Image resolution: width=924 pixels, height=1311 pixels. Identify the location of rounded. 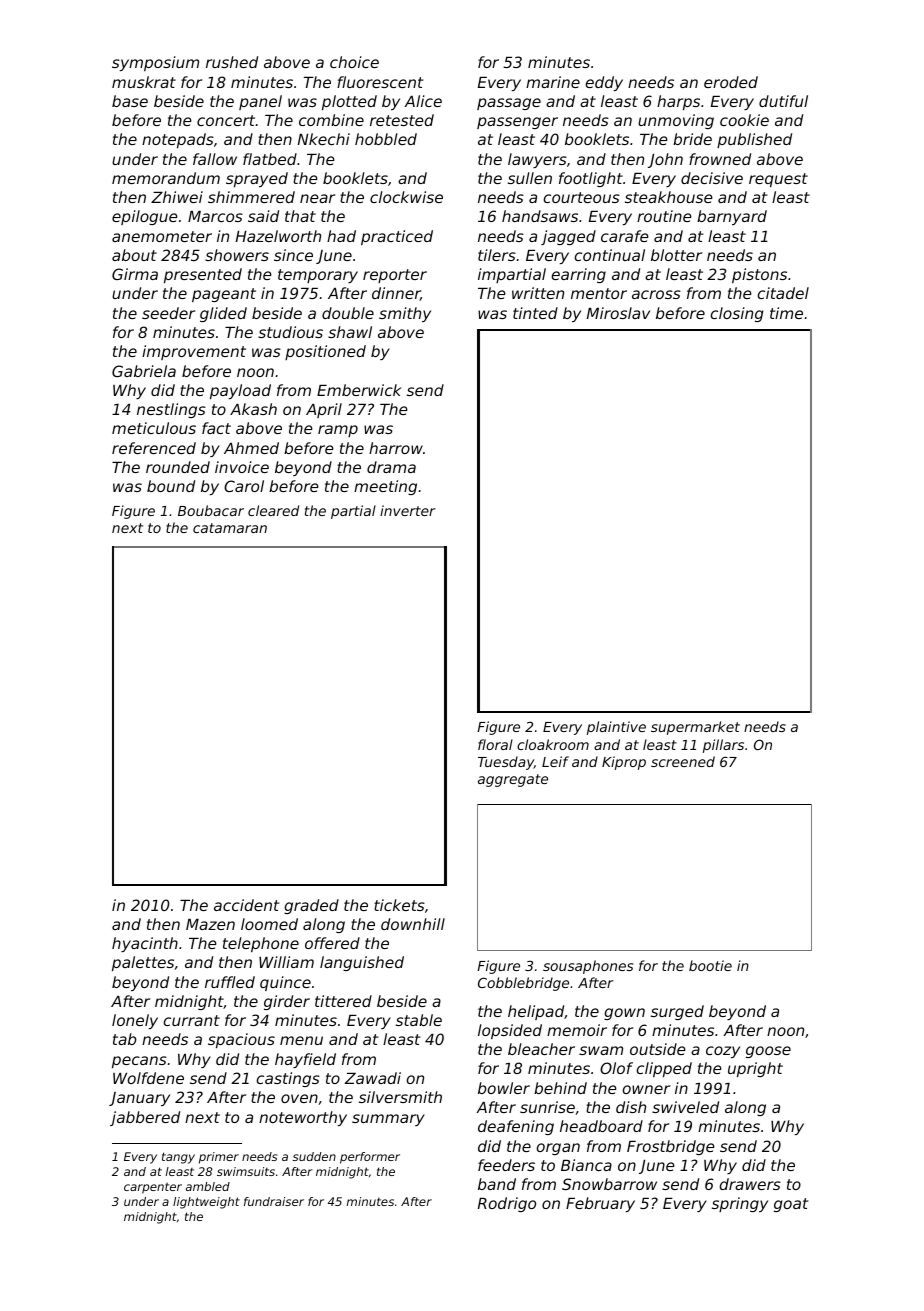
(178, 467).
